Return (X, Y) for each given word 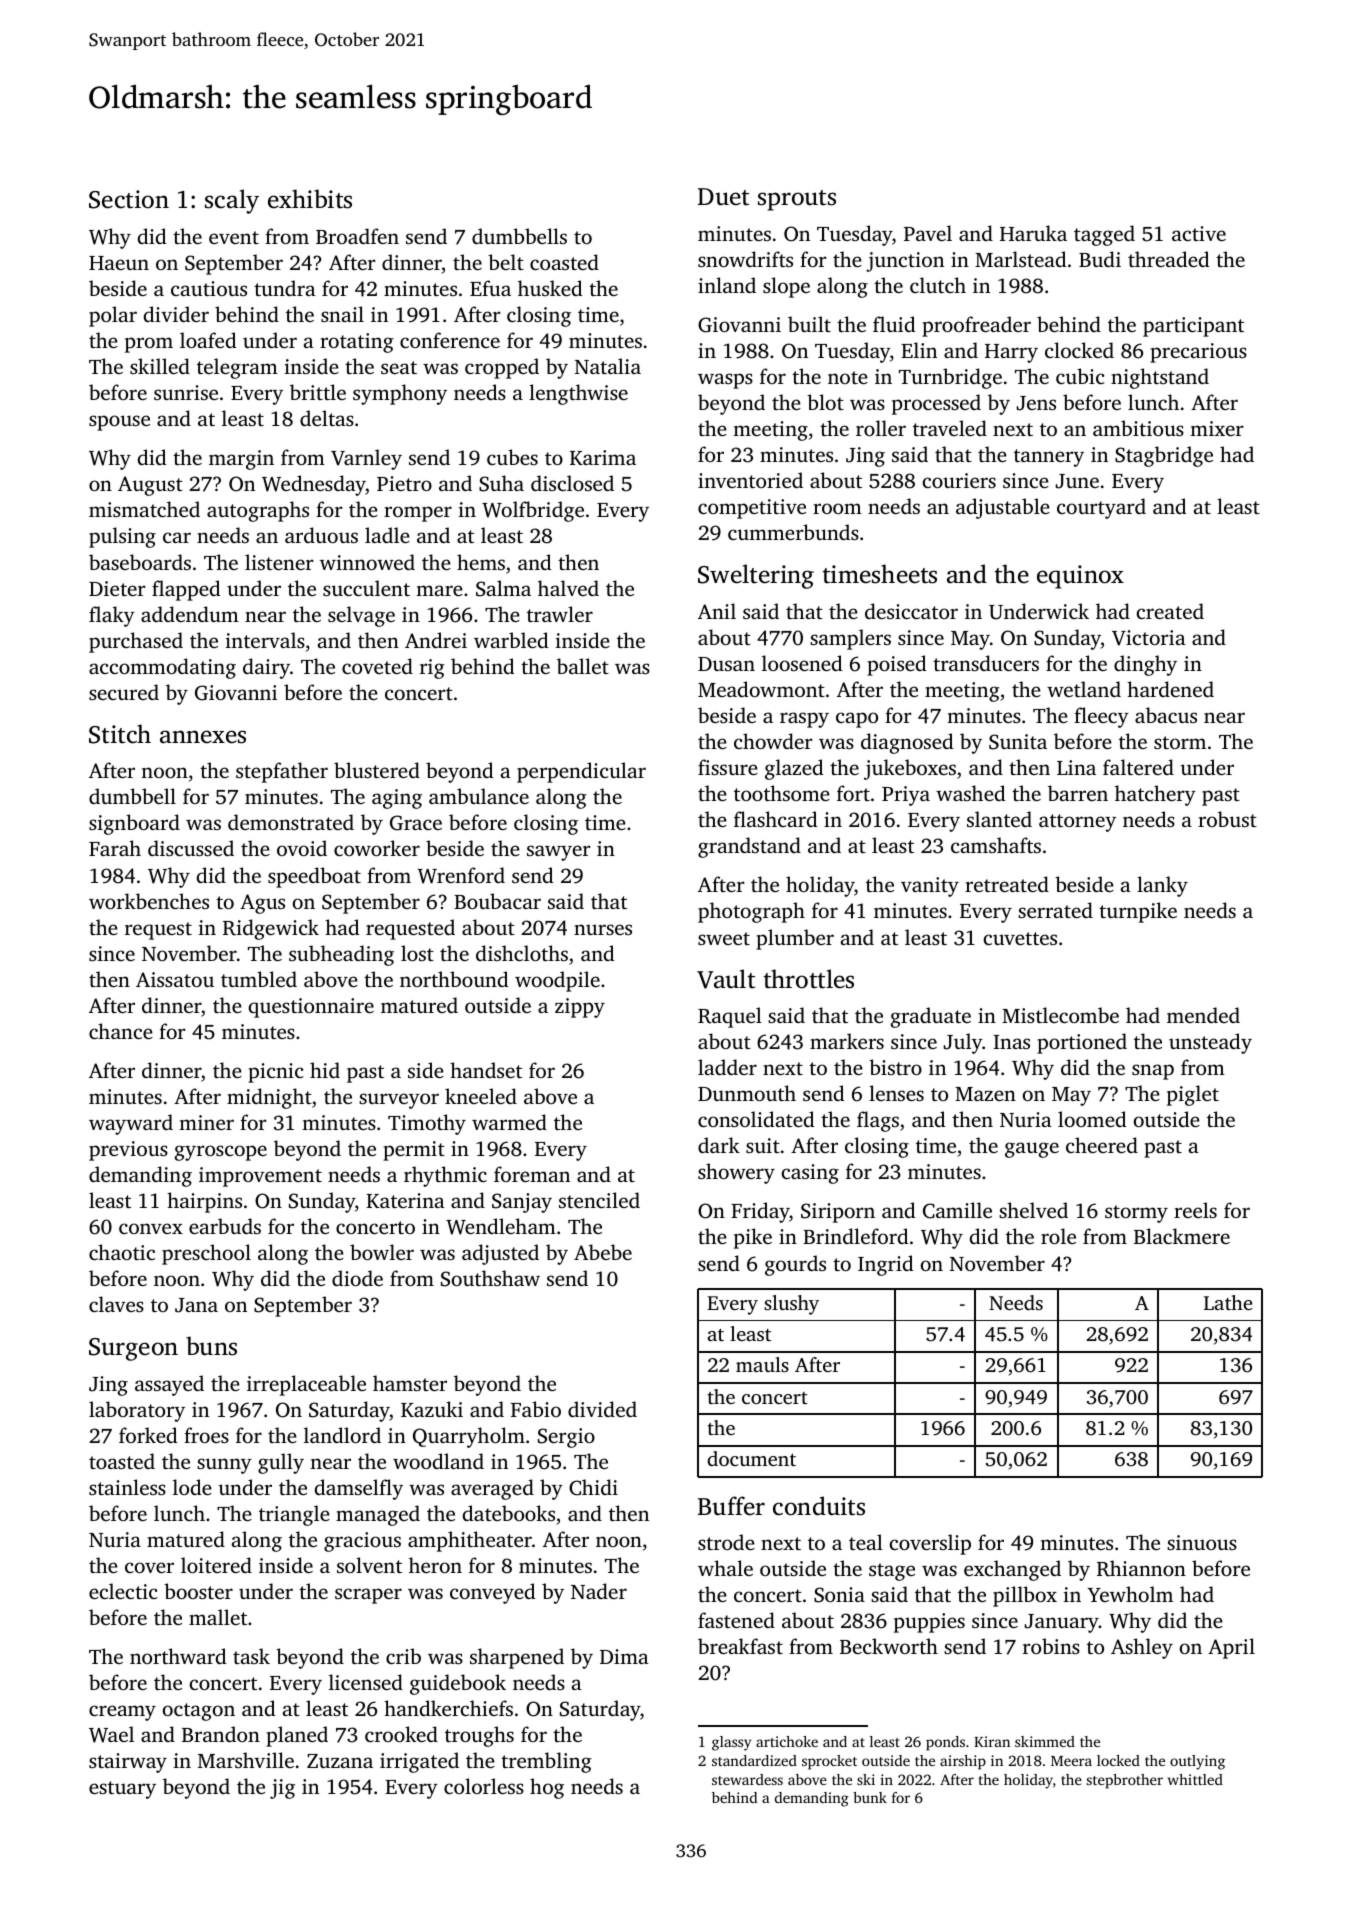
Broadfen (357, 236)
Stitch (120, 734)
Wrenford (461, 875)
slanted (999, 819)
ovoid (302, 848)
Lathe (1228, 1302)
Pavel (928, 233)
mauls (762, 1364)
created (1170, 611)
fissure (728, 767)
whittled (1195, 1779)
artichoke (787, 1741)
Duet (723, 197)
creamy (122, 1713)
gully (281, 1463)
